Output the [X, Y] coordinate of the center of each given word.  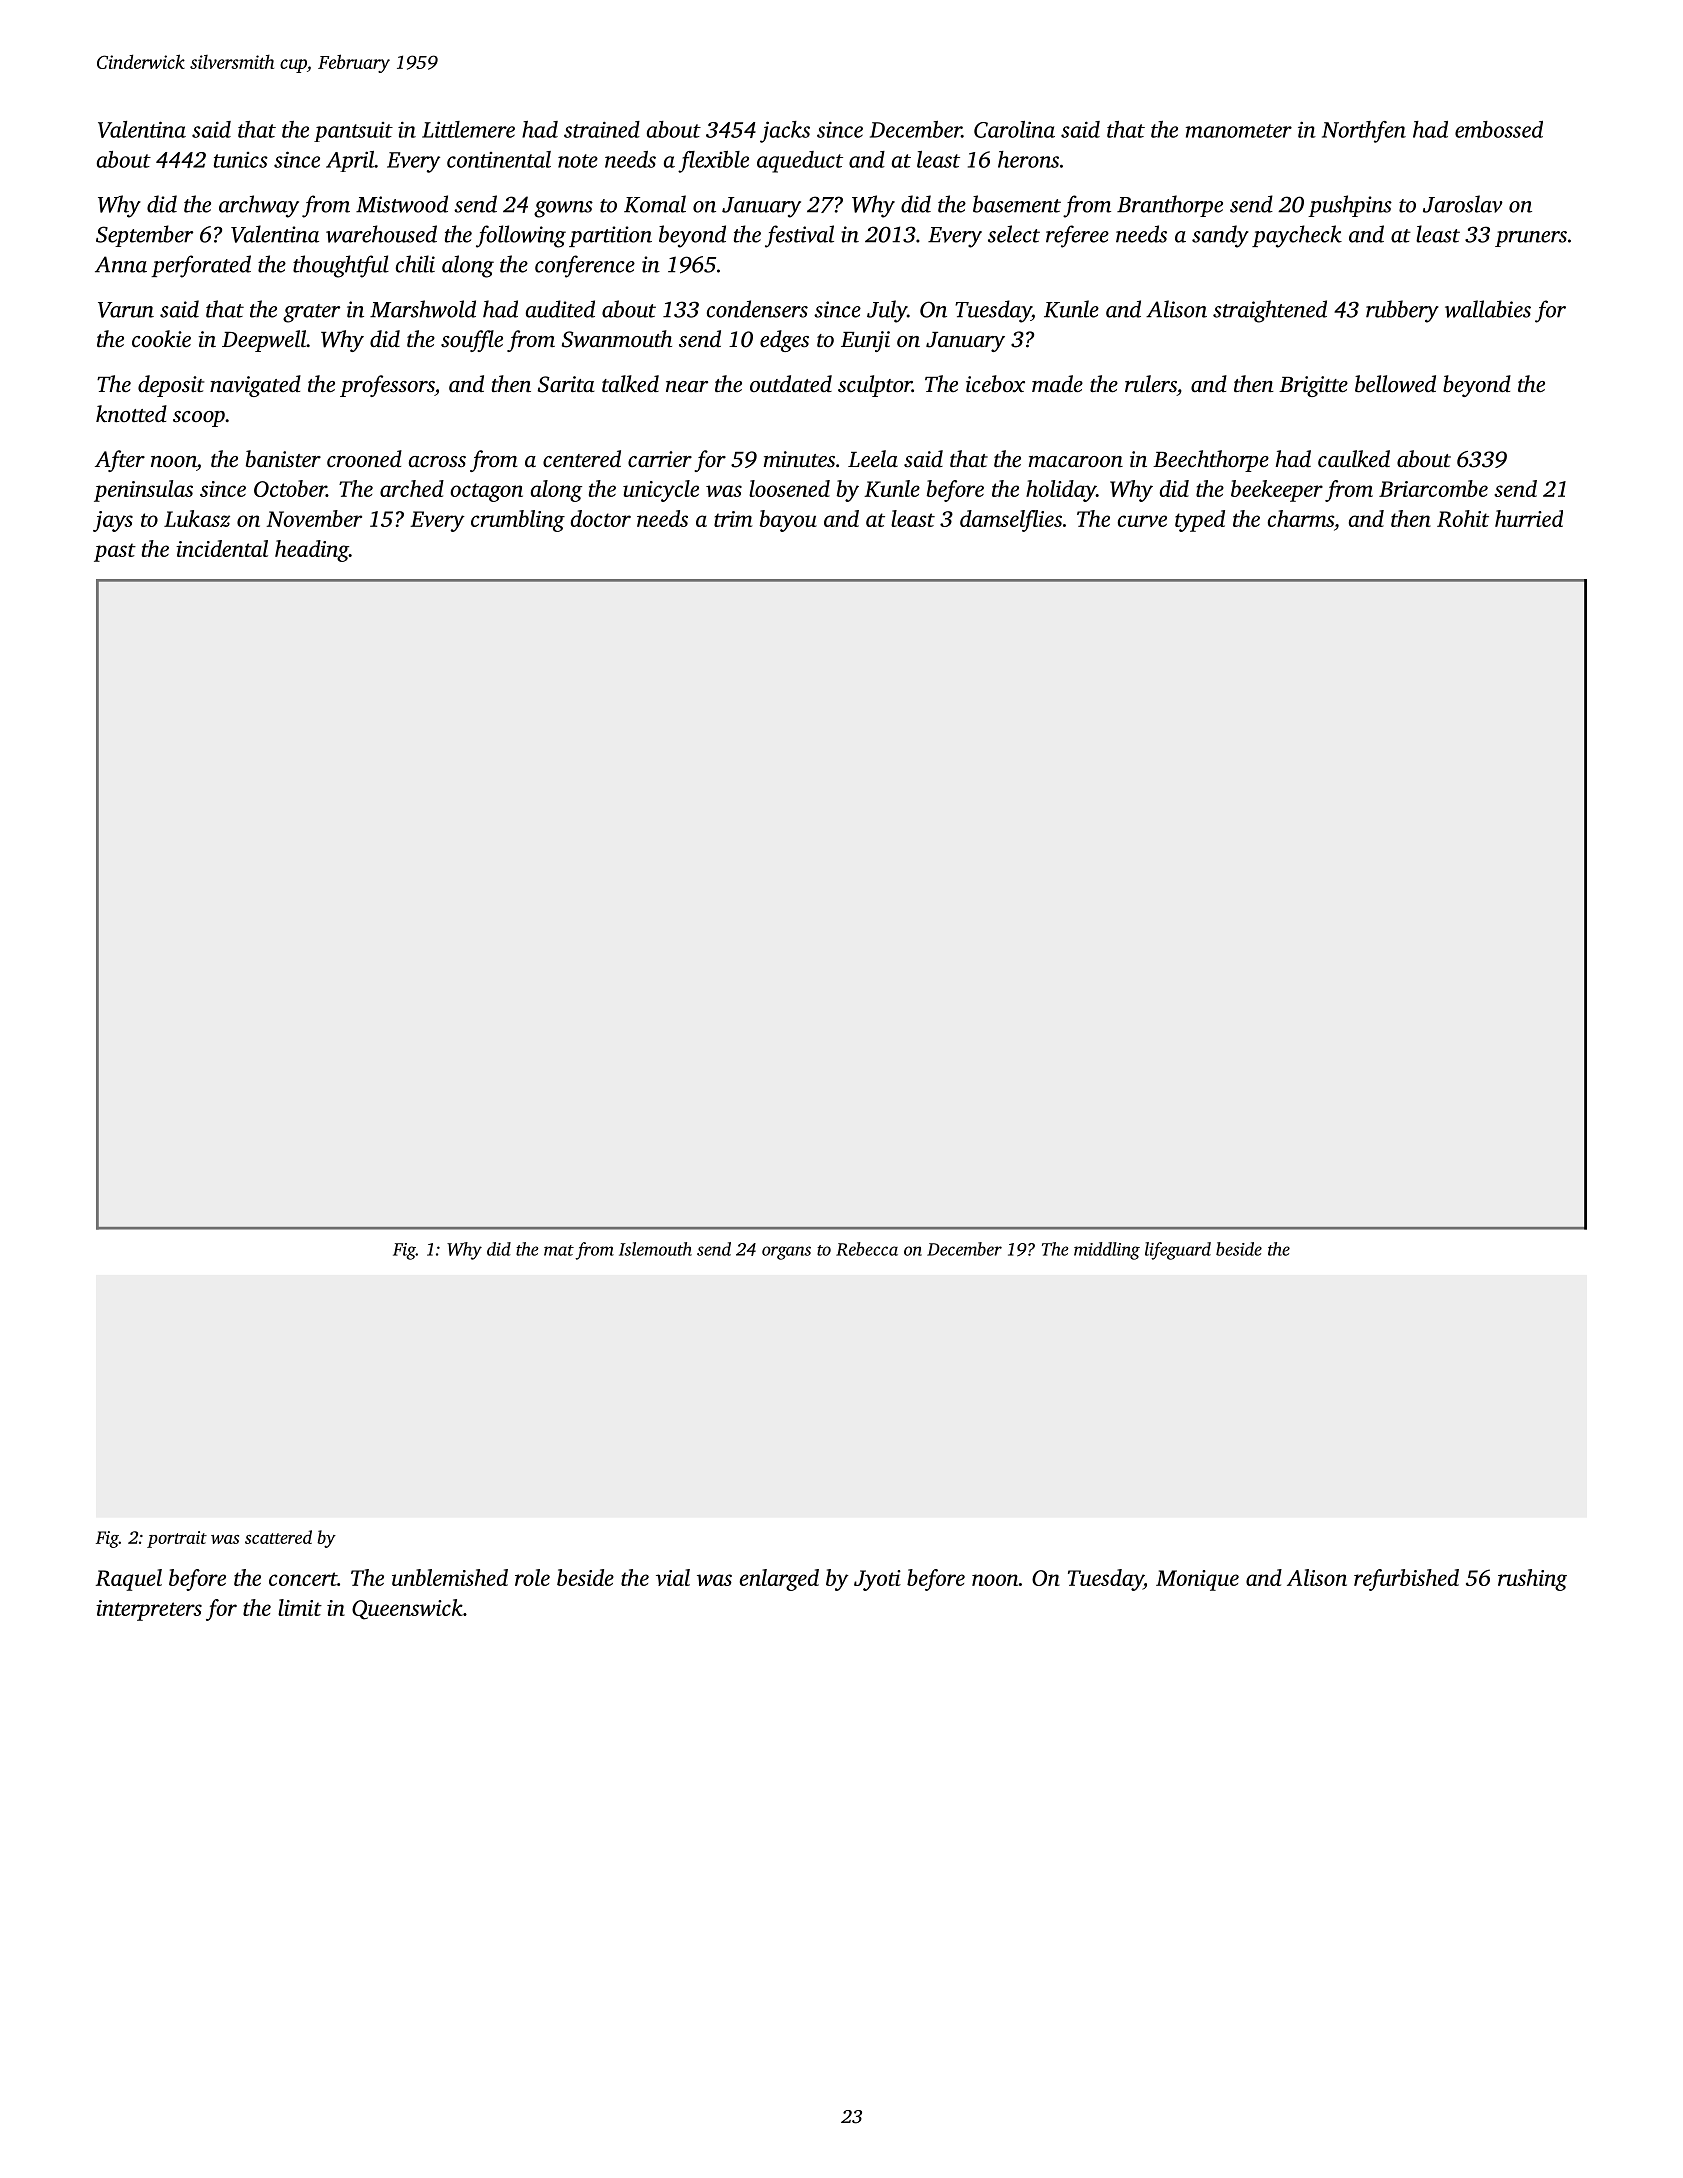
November [314, 518]
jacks [785, 132]
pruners [1531, 239]
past [115, 552]
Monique [1197, 1580]
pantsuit [353, 132]
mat [559, 1250]
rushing [1532, 1580]
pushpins [1350, 206]
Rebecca [867, 1249]
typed [1200, 521]
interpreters [149, 1610]
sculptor [875, 386]
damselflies [1011, 521]
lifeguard [1178, 1251]
